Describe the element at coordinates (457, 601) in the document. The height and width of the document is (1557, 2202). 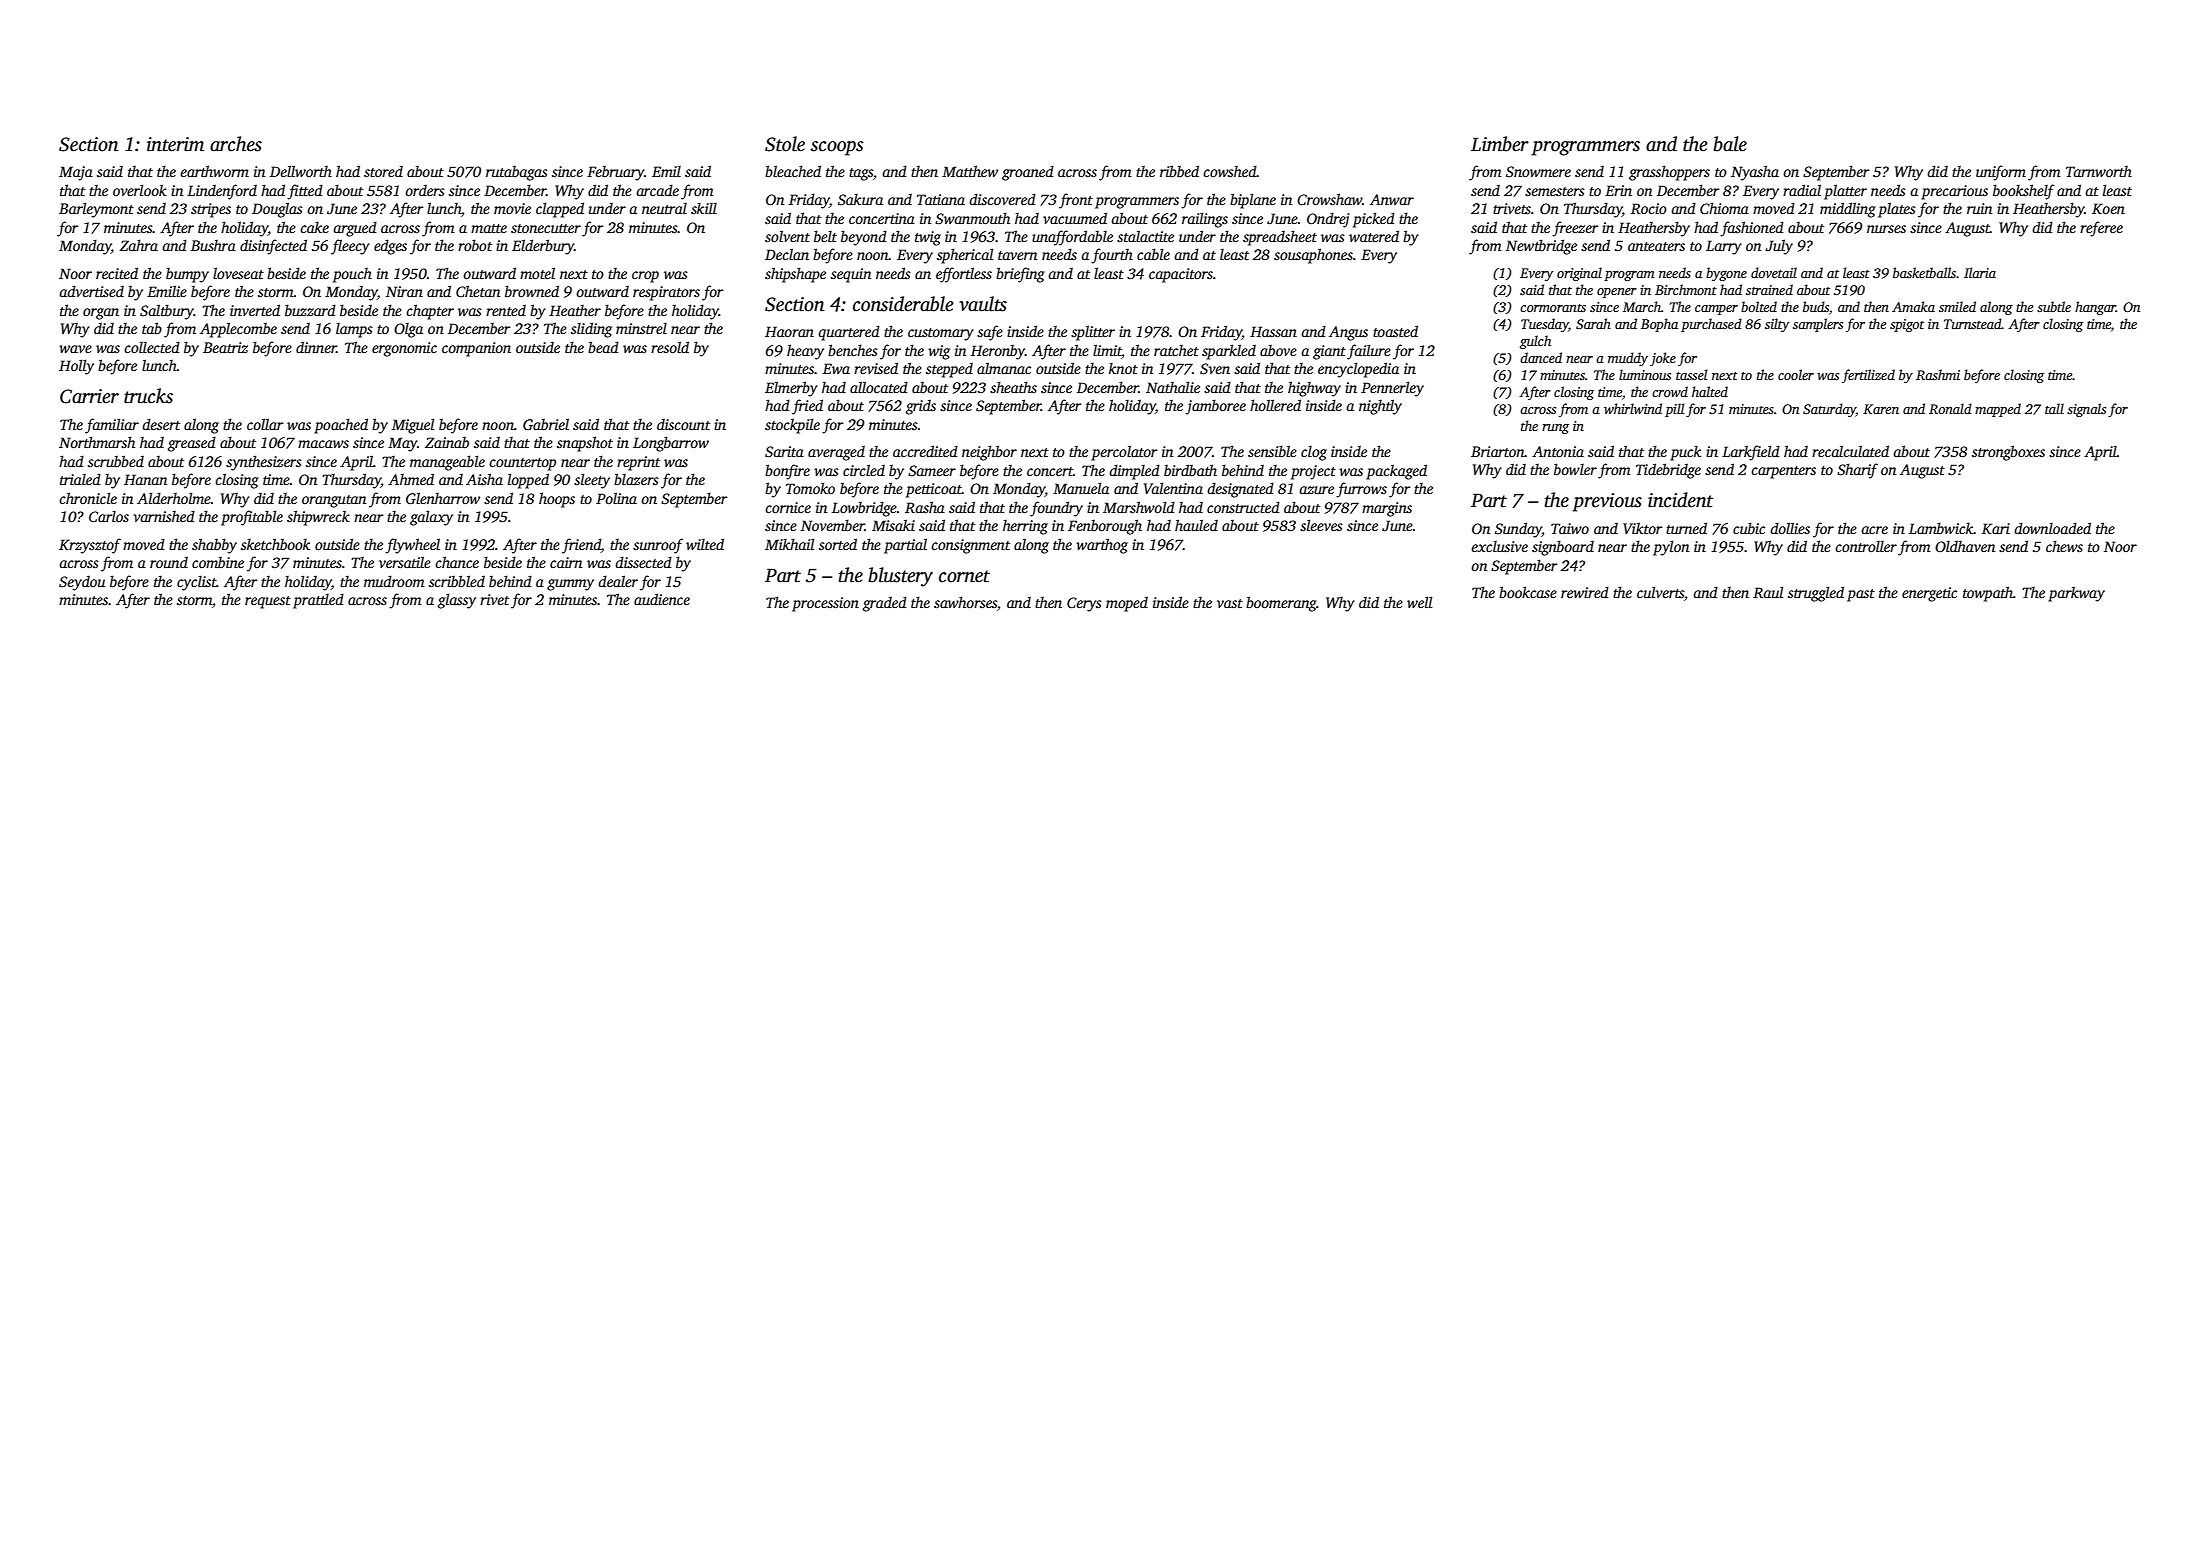
I see `glassy` at that location.
